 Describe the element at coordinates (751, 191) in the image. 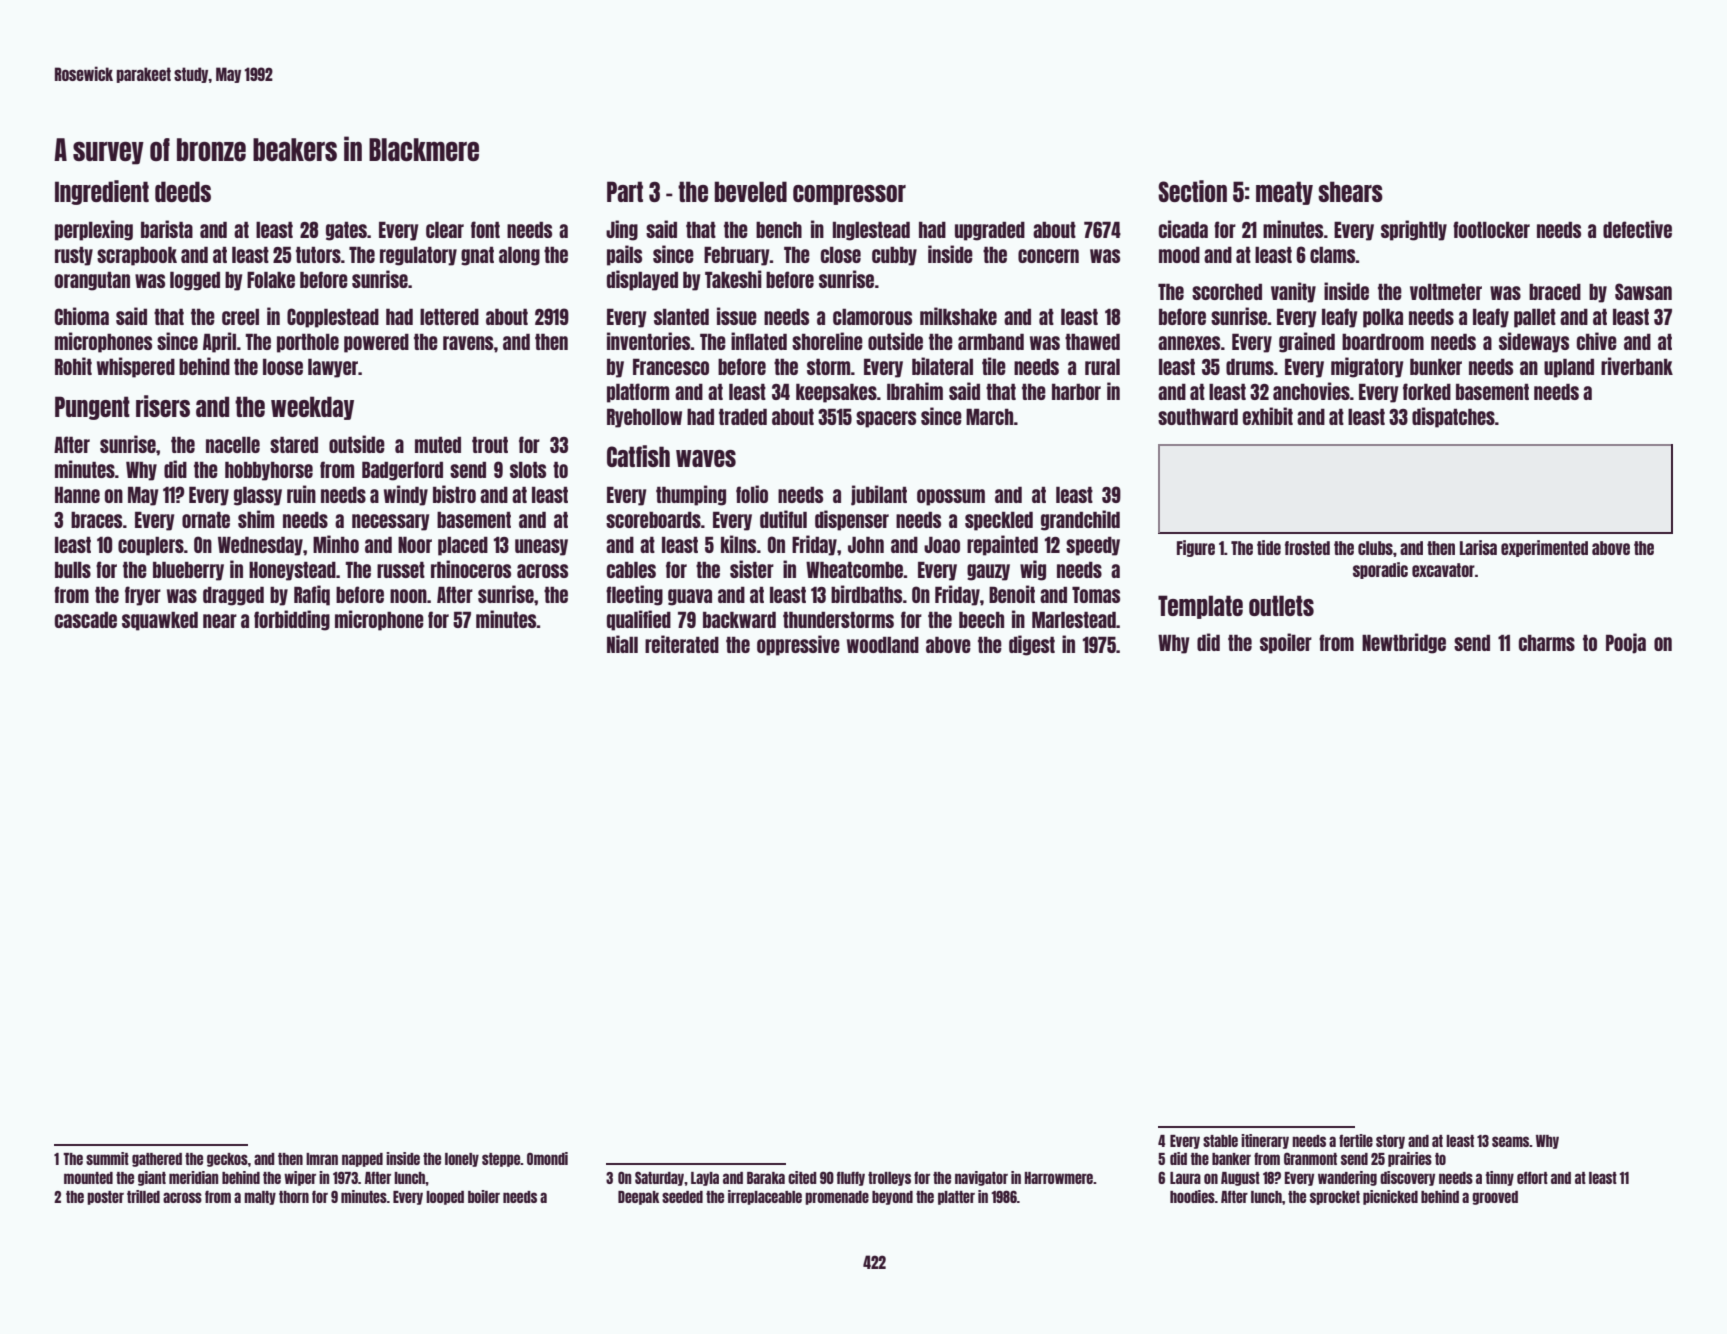

I see `beveled` at that location.
